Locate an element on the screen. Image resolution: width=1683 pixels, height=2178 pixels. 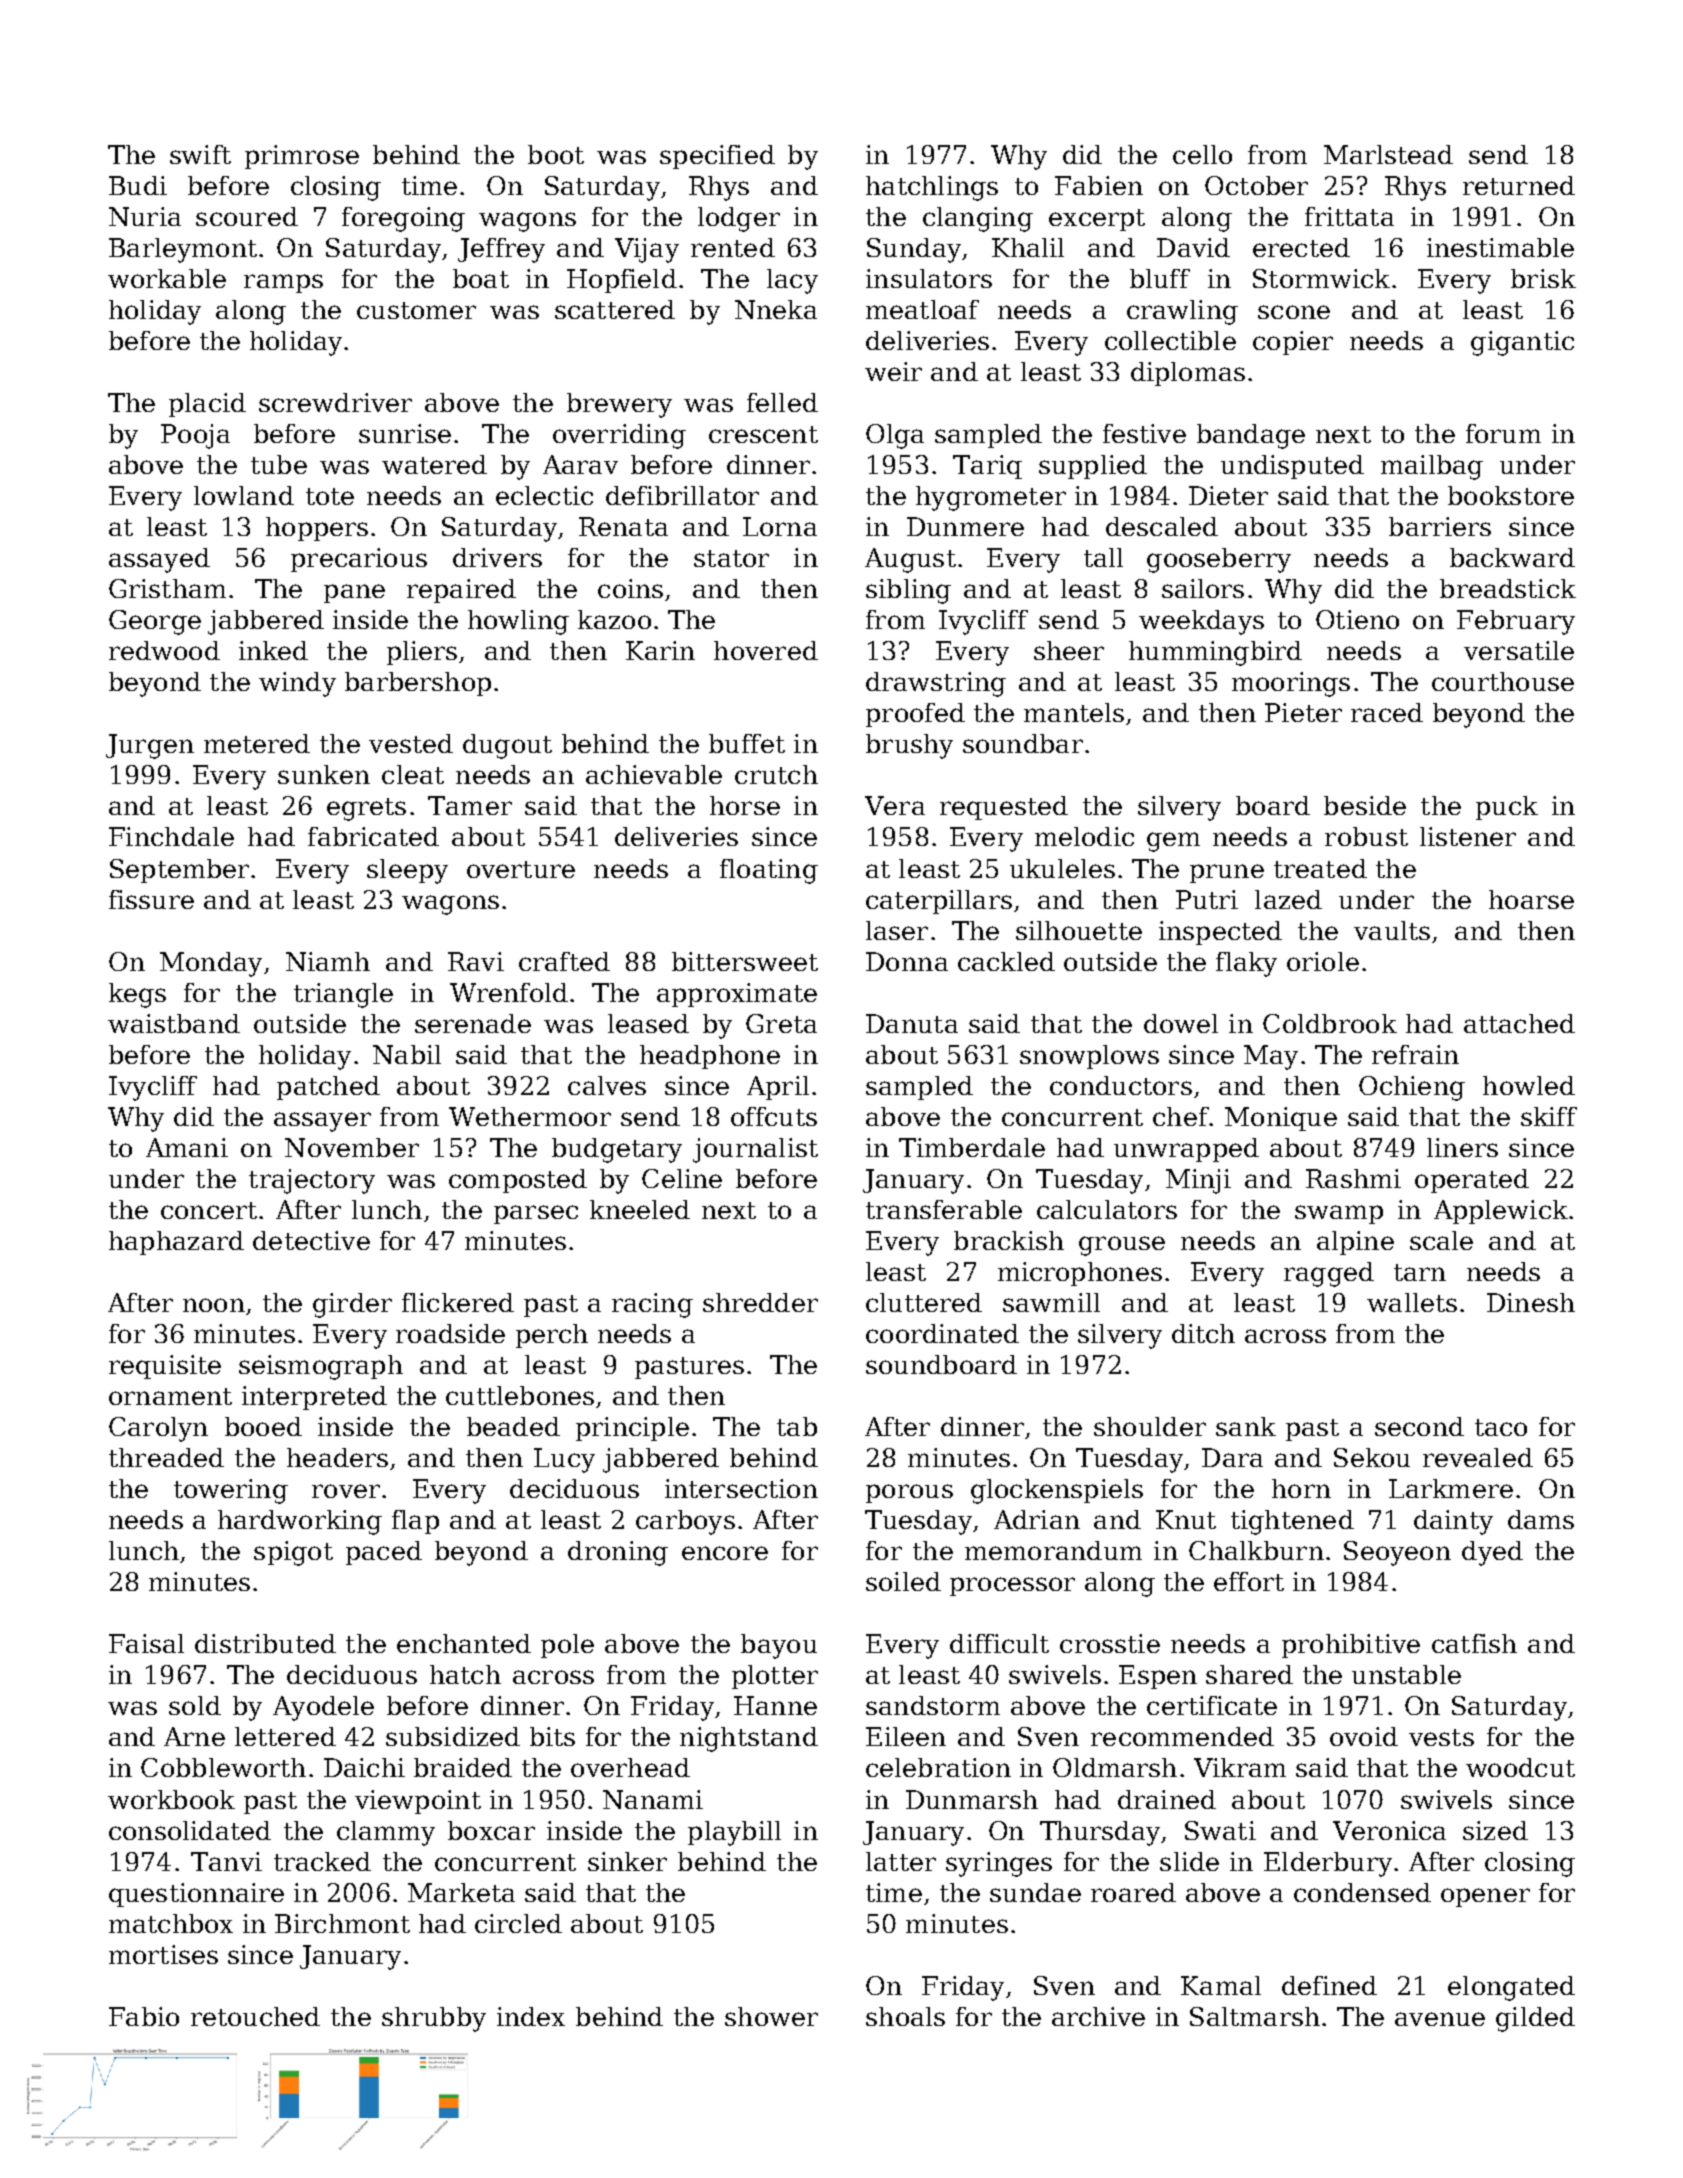
avenue is located at coordinates (1440, 2019).
